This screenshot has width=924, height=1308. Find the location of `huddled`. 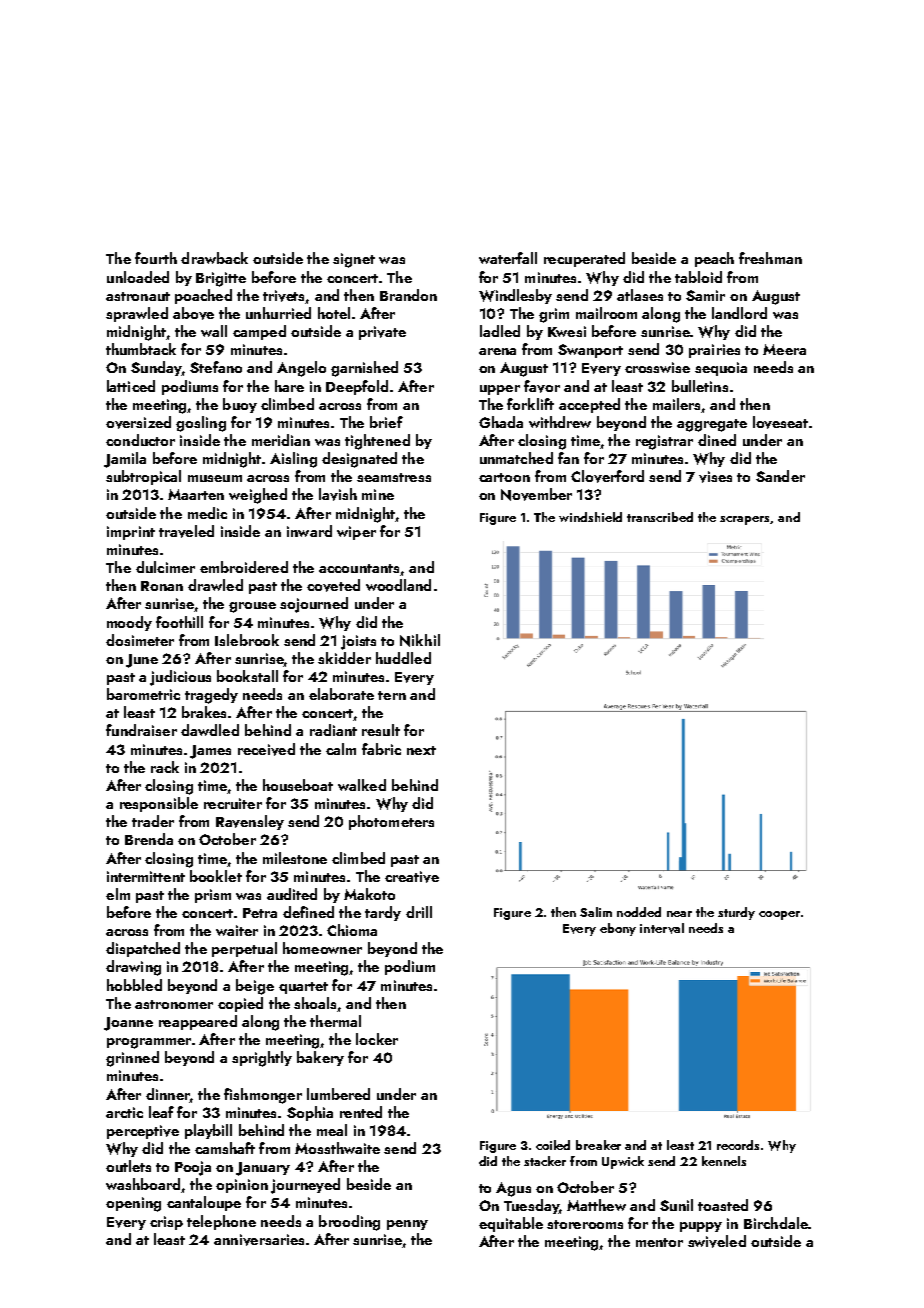

huddled is located at coordinates (403, 658).
